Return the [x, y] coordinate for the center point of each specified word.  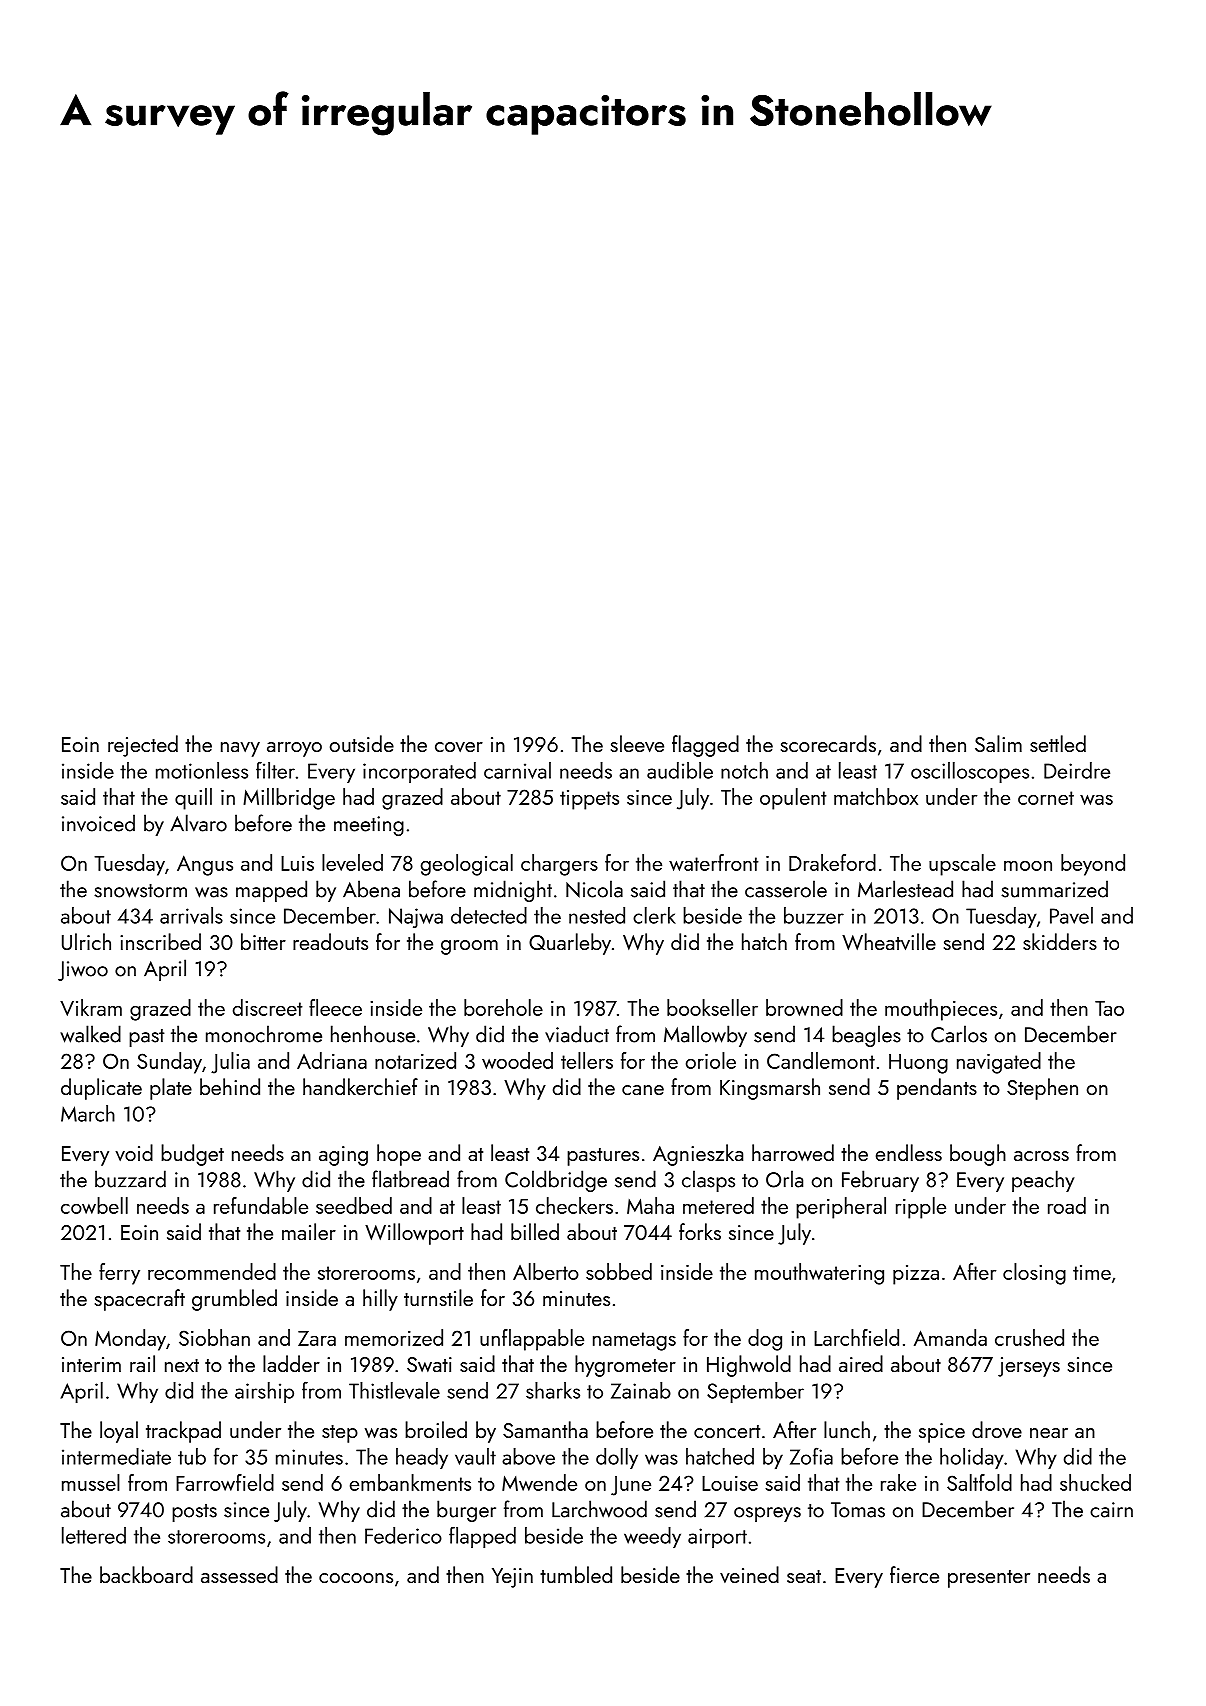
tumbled [576, 1574]
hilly [380, 1300]
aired [861, 1363]
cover [459, 747]
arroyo [294, 749]
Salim [998, 743]
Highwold [749, 1366]
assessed [239, 1574]
